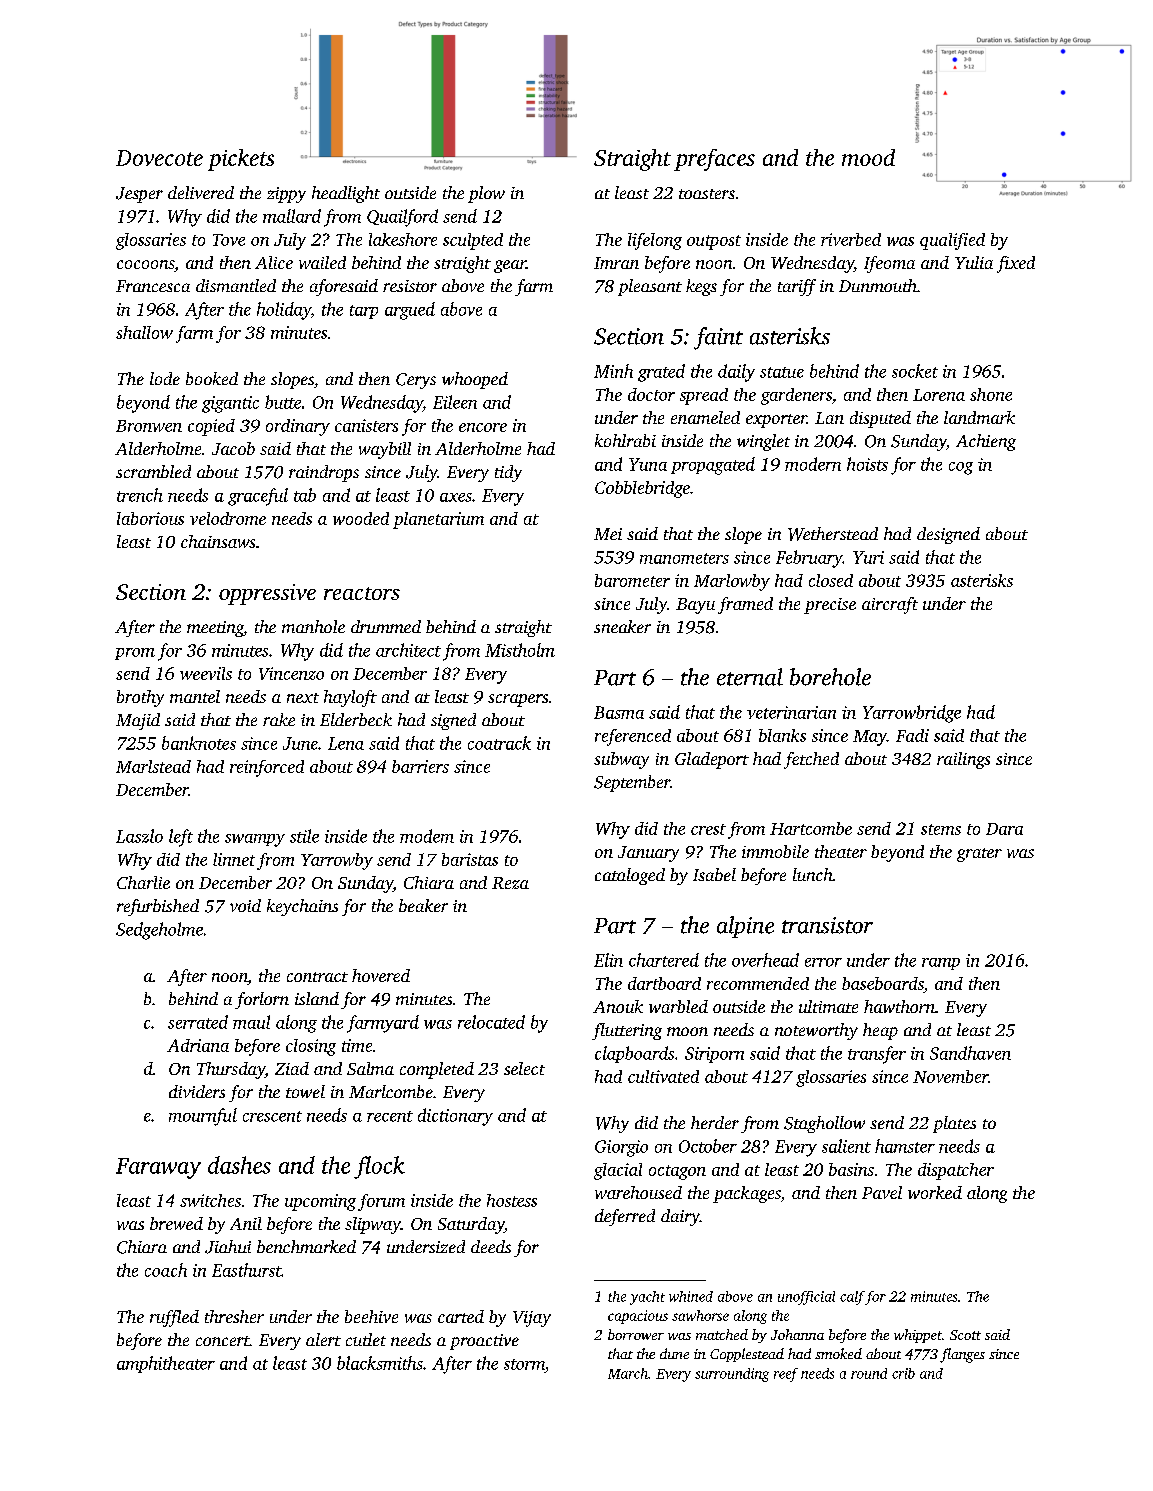 The height and width of the image is (1491, 1153). What do you see at coordinates (962, 1355) in the image?
I see `flanges` at bounding box center [962, 1355].
